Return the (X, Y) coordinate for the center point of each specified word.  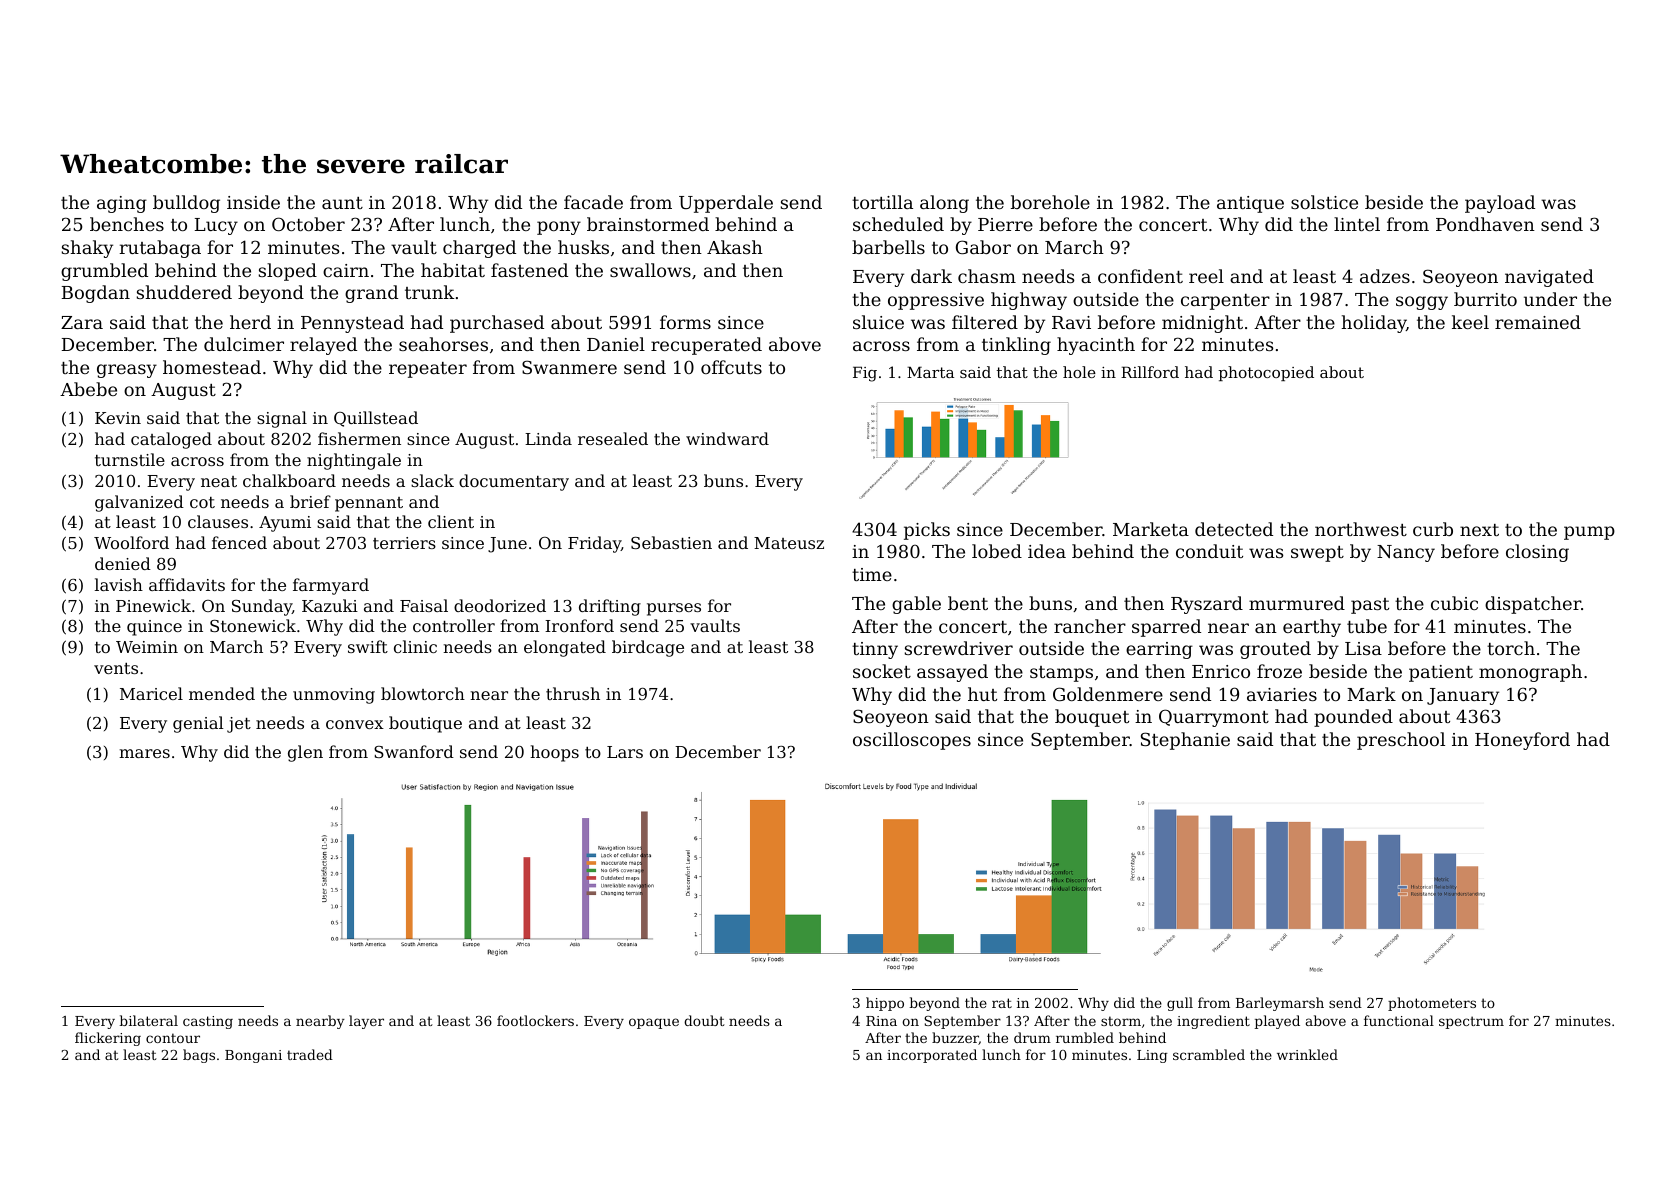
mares (144, 753)
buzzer (955, 1038)
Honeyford (1522, 741)
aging (122, 204)
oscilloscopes (912, 741)
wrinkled (1307, 1054)
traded (310, 1054)
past (1370, 606)
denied (123, 563)
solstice (1324, 202)
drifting (610, 607)
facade (593, 202)
